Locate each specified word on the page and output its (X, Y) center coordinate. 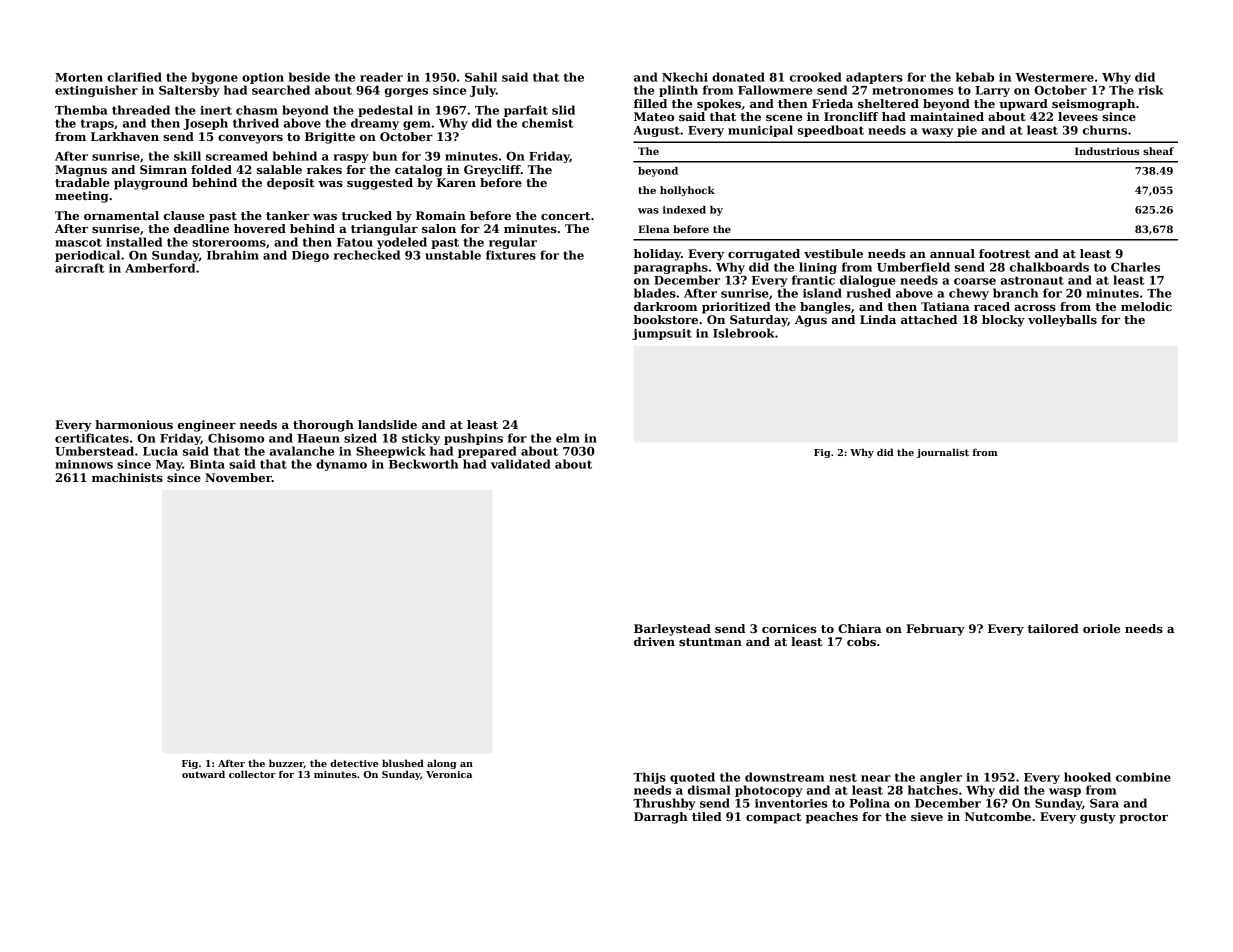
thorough (323, 426)
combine (1143, 777)
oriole (1101, 628)
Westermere (1054, 77)
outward (203, 774)
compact (773, 818)
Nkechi (685, 77)
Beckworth (423, 464)
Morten (79, 77)
